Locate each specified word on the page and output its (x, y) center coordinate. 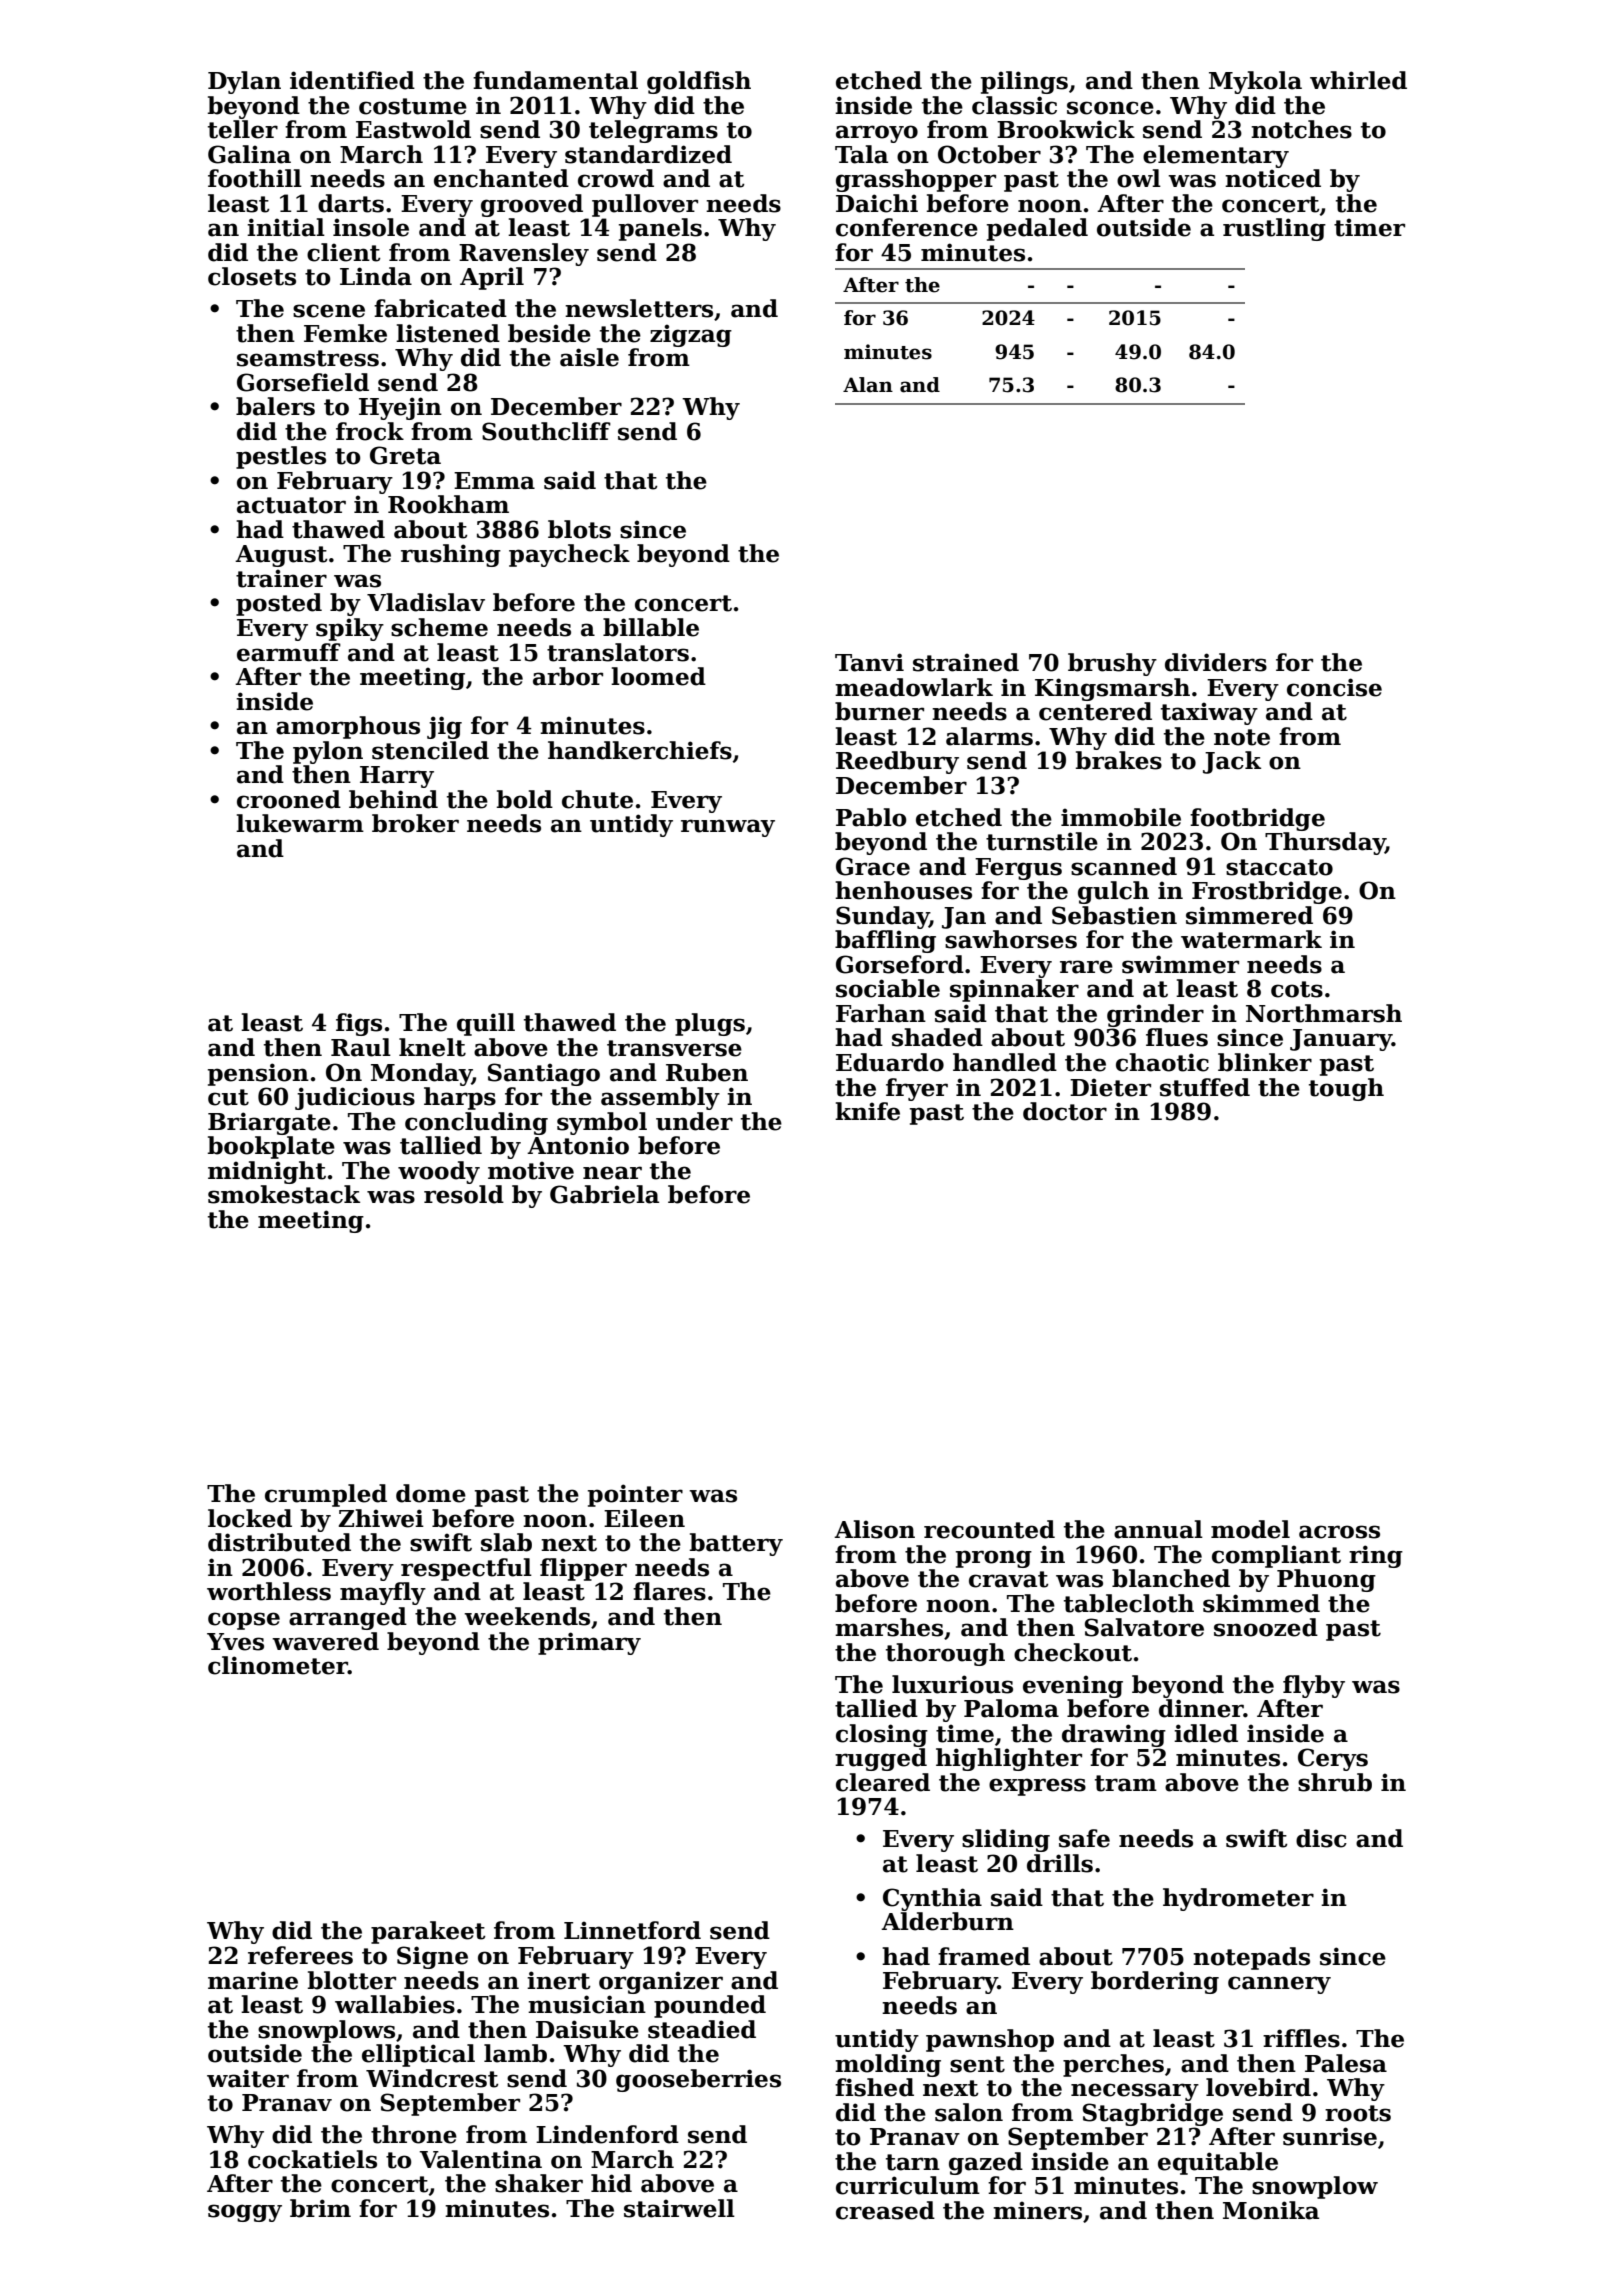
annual (1158, 1529)
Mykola (1255, 82)
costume (413, 106)
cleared (883, 1782)
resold (464, 1194)
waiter (248, 2078)
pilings (1024, 82)
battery (736, 1544)
